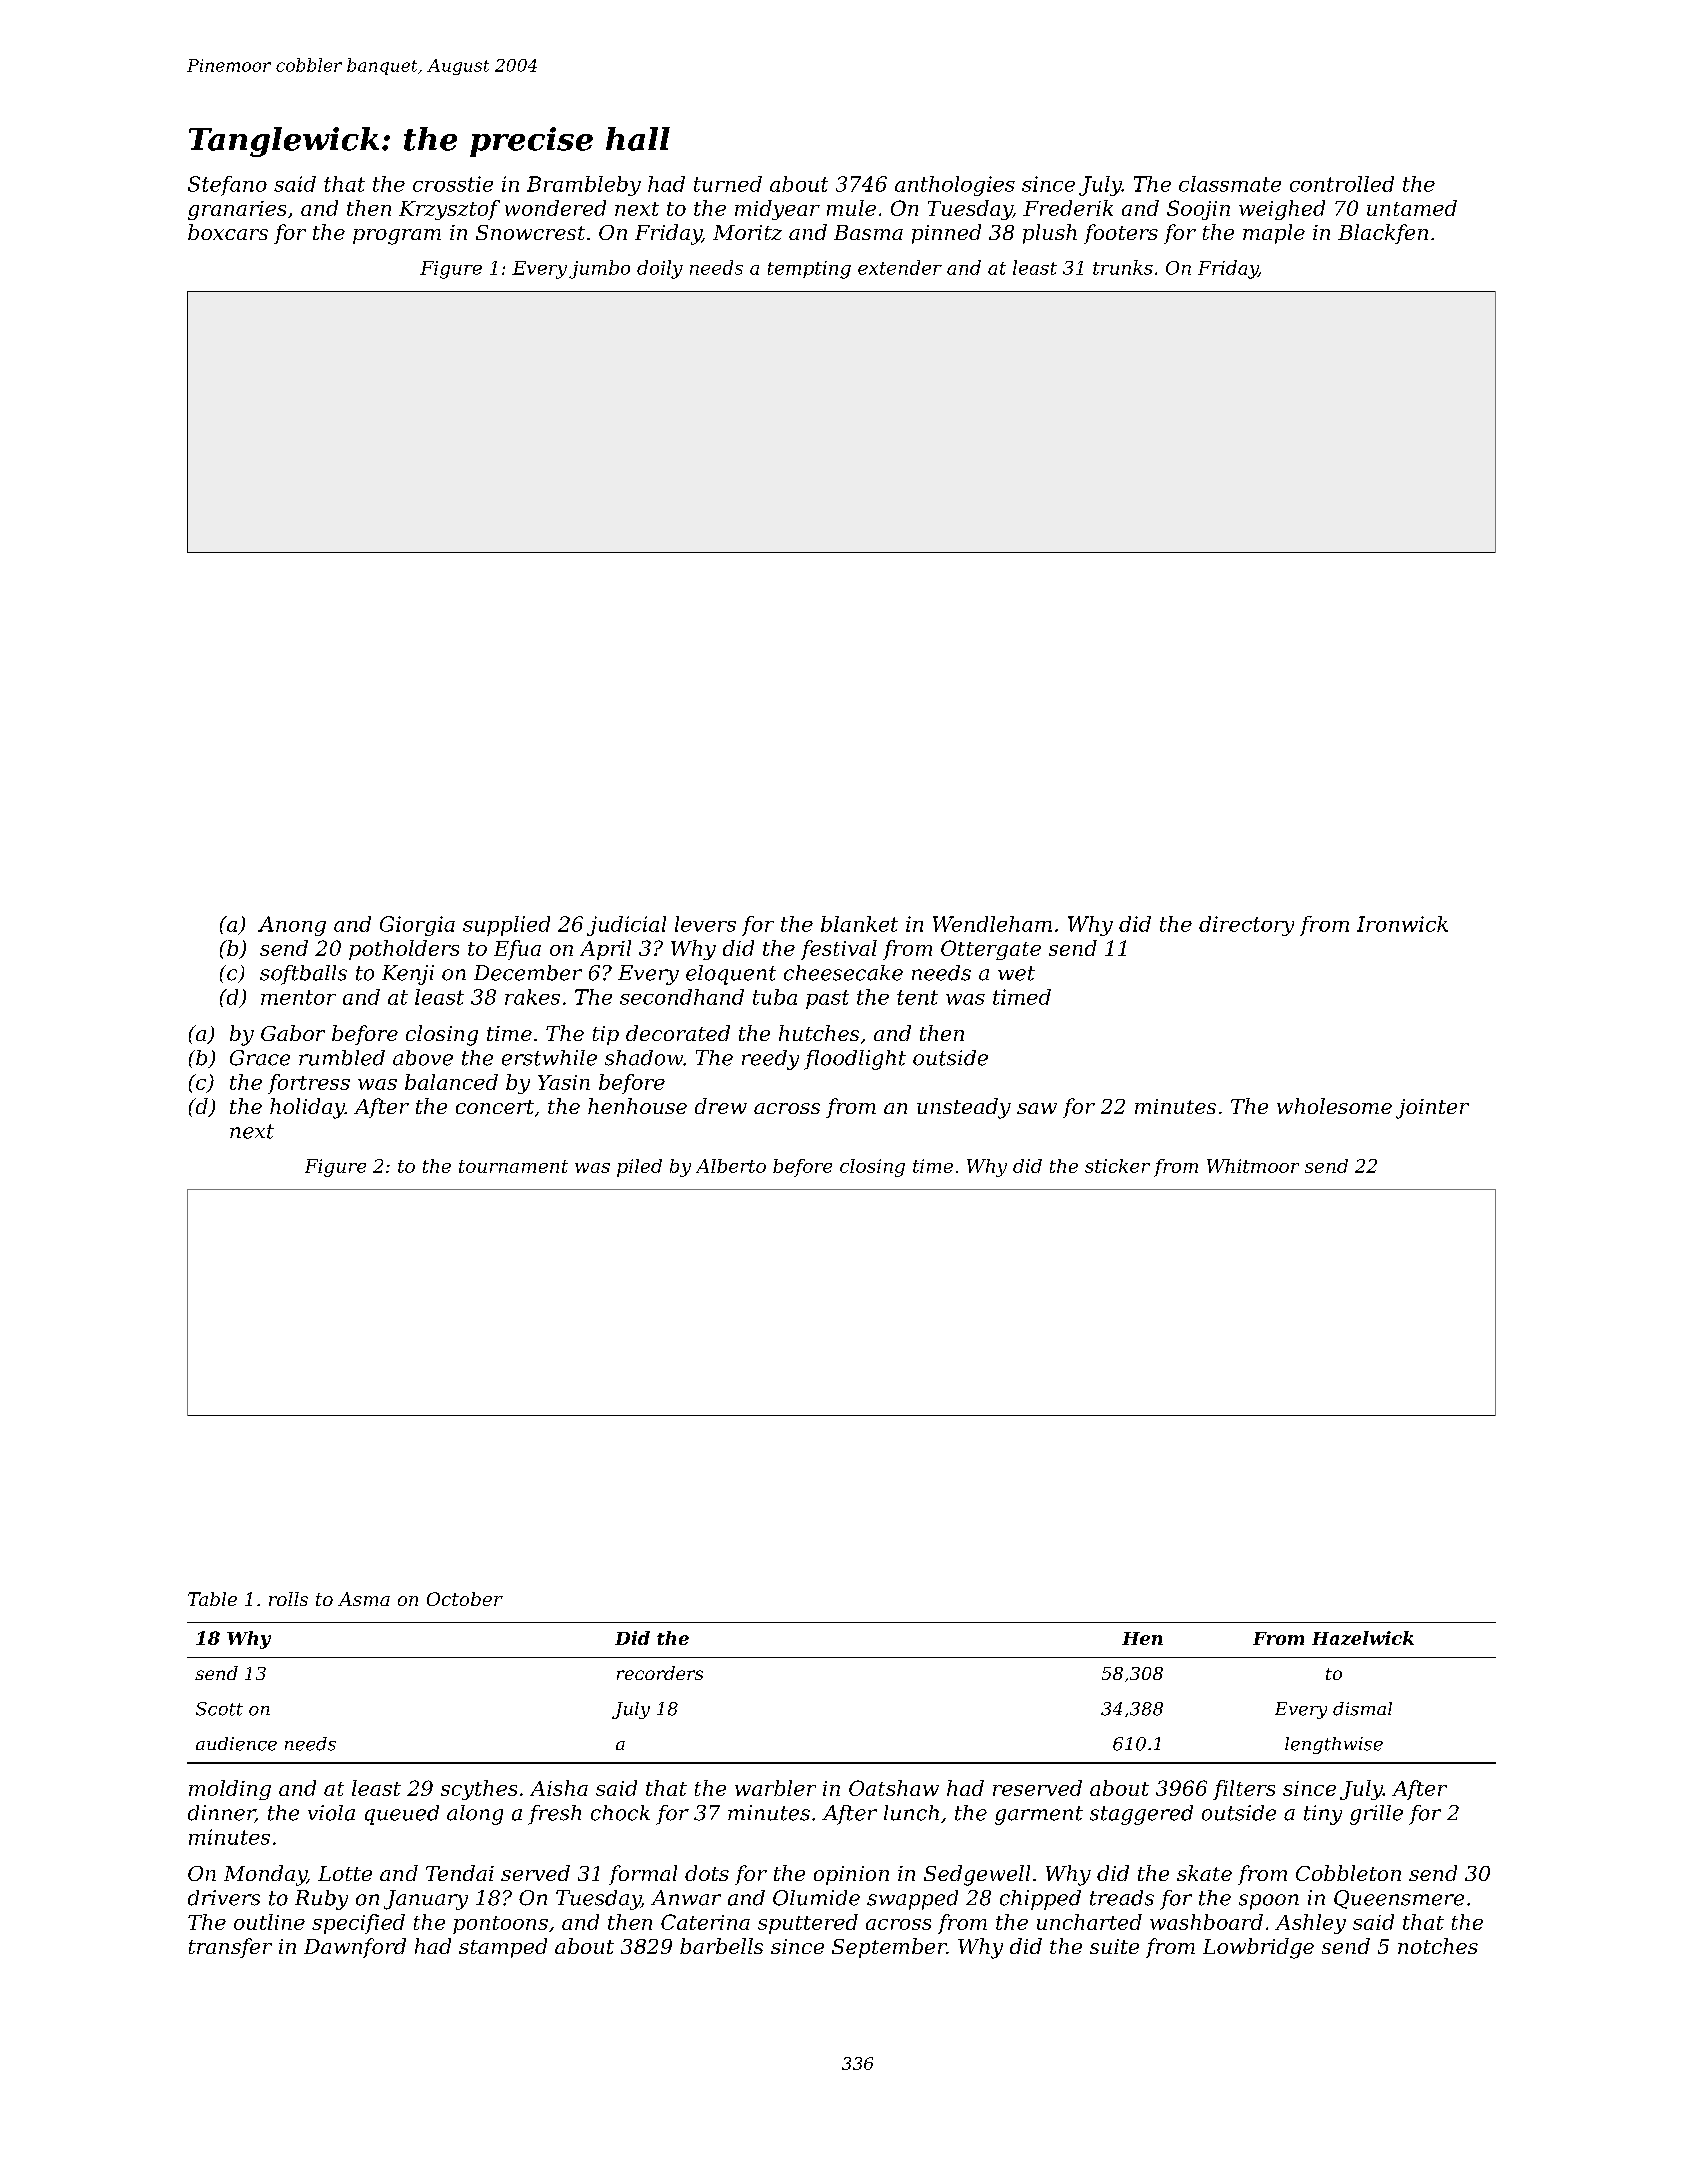  Describe the element at coordinates (236, 1744) in the screenshot. I see `audience` at that location.
